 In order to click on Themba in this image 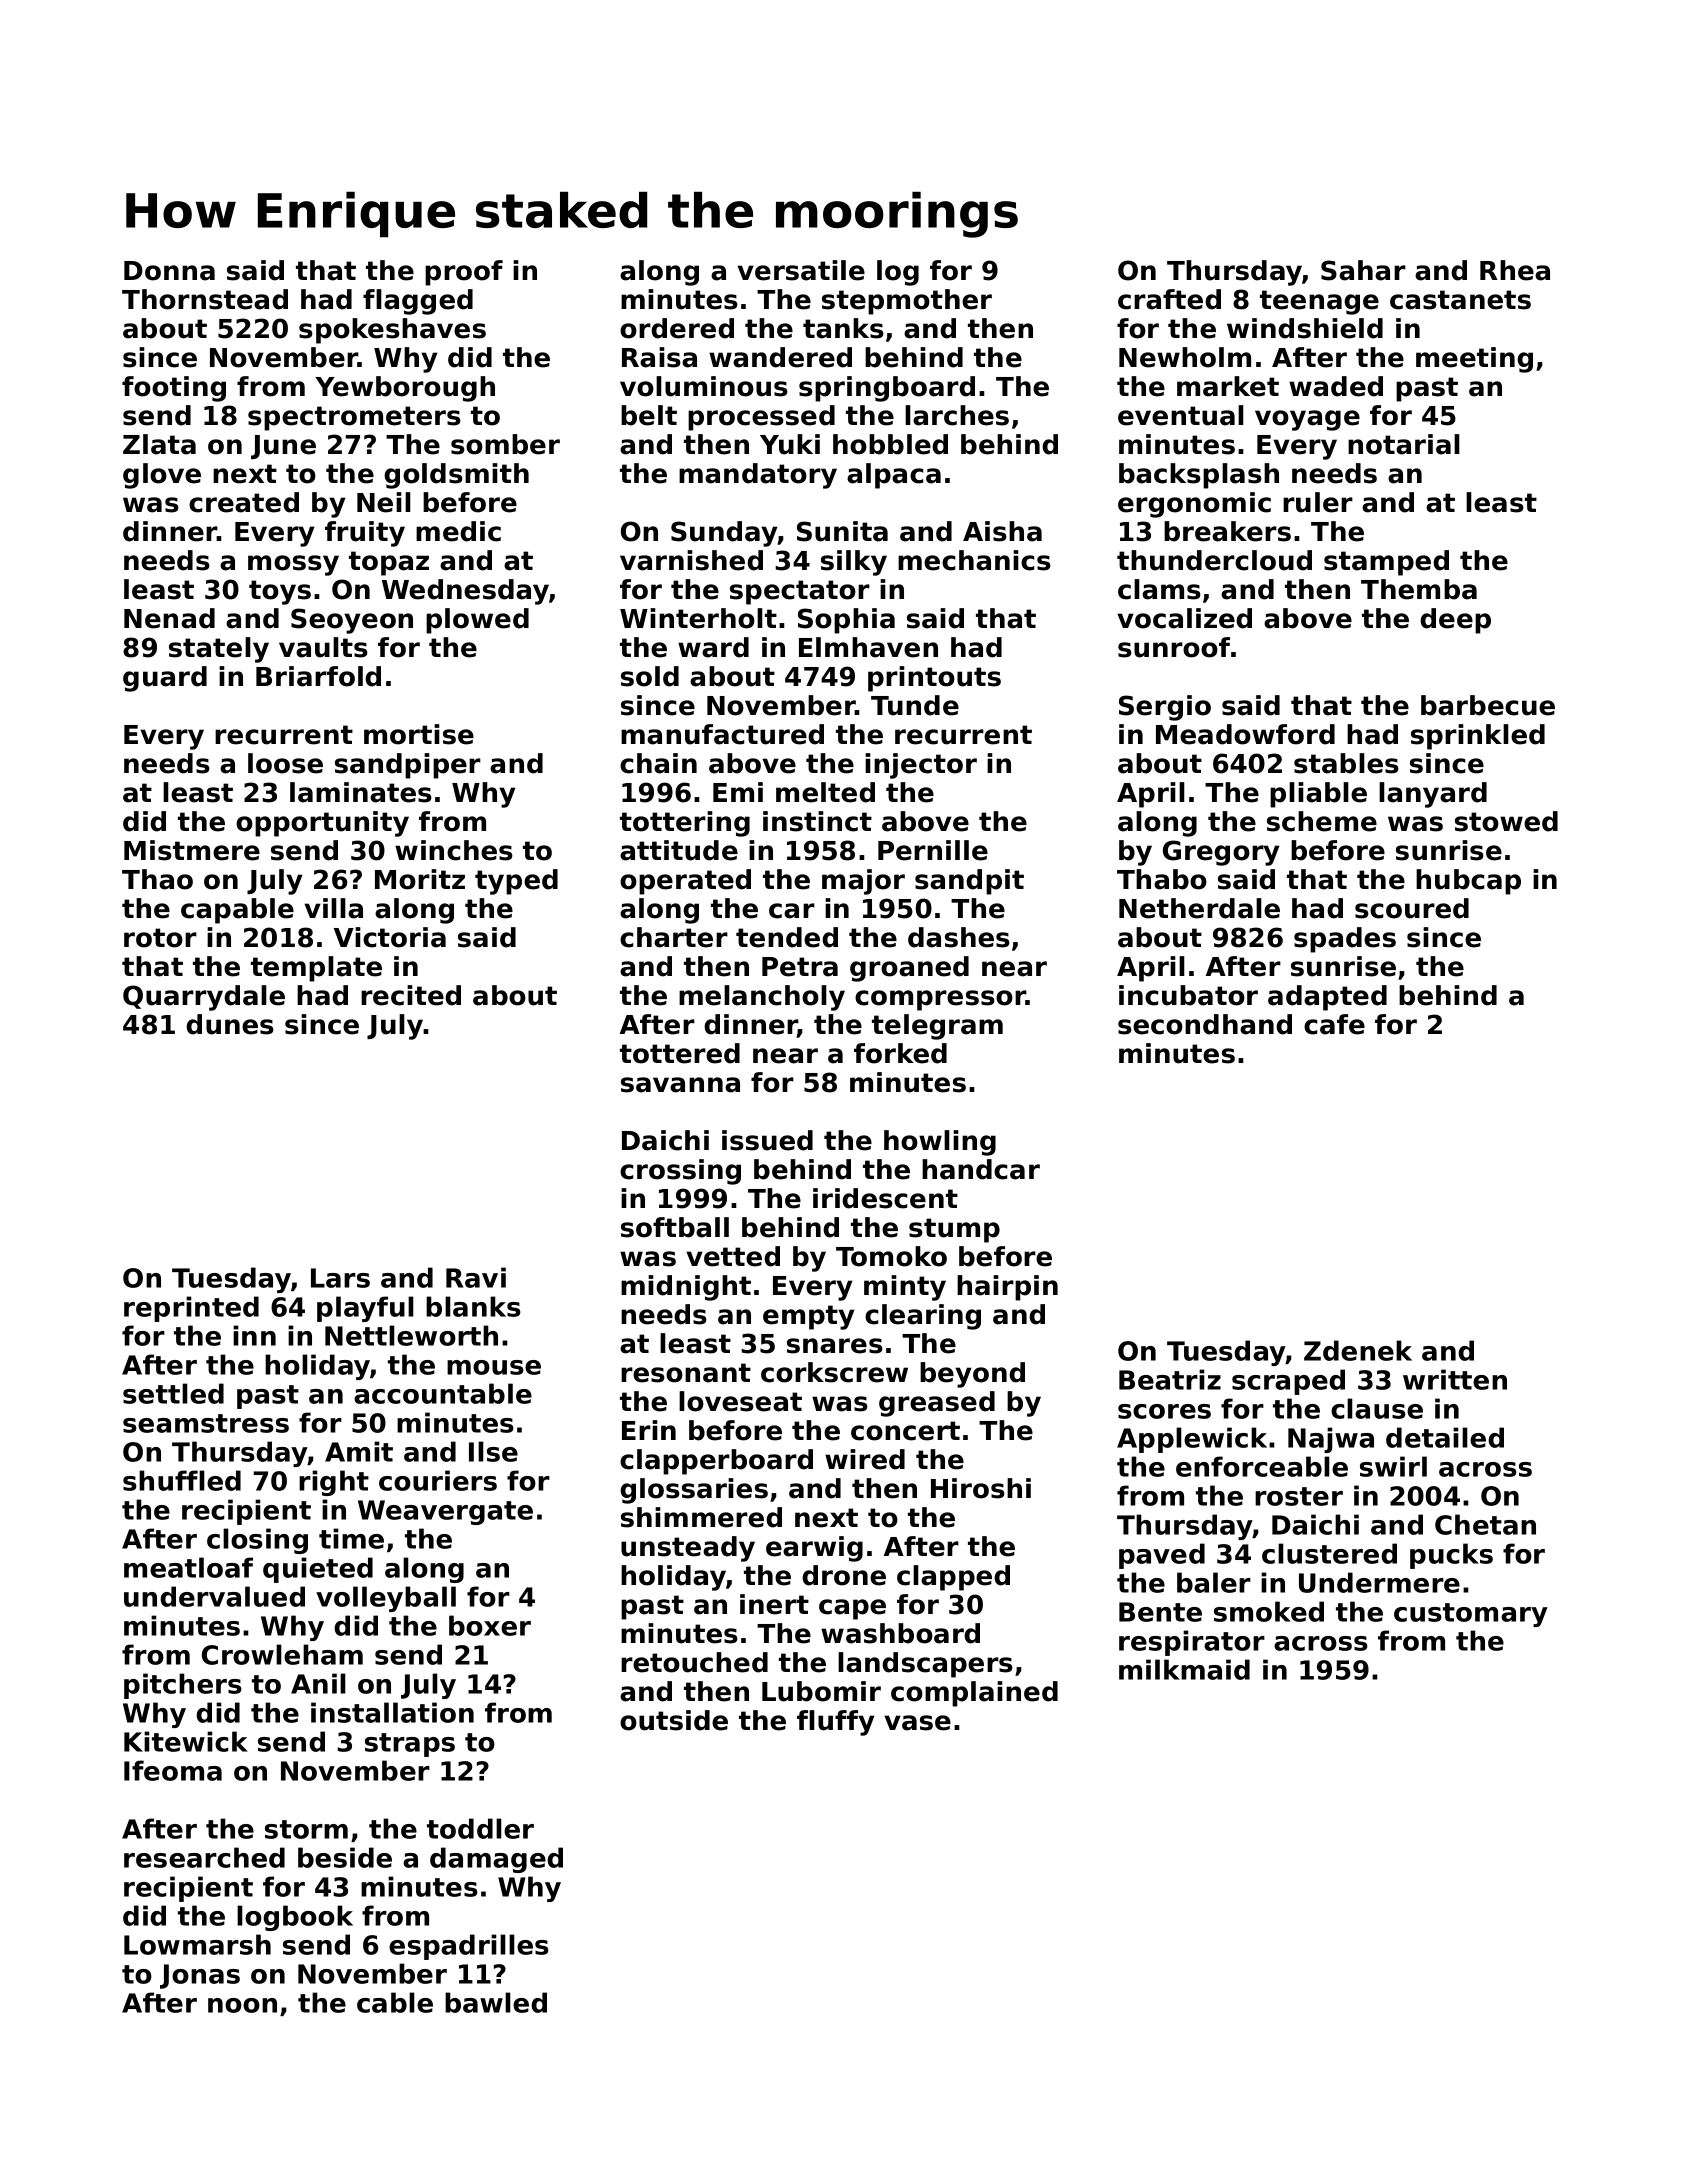, I will do `click(1419, 589)`.
